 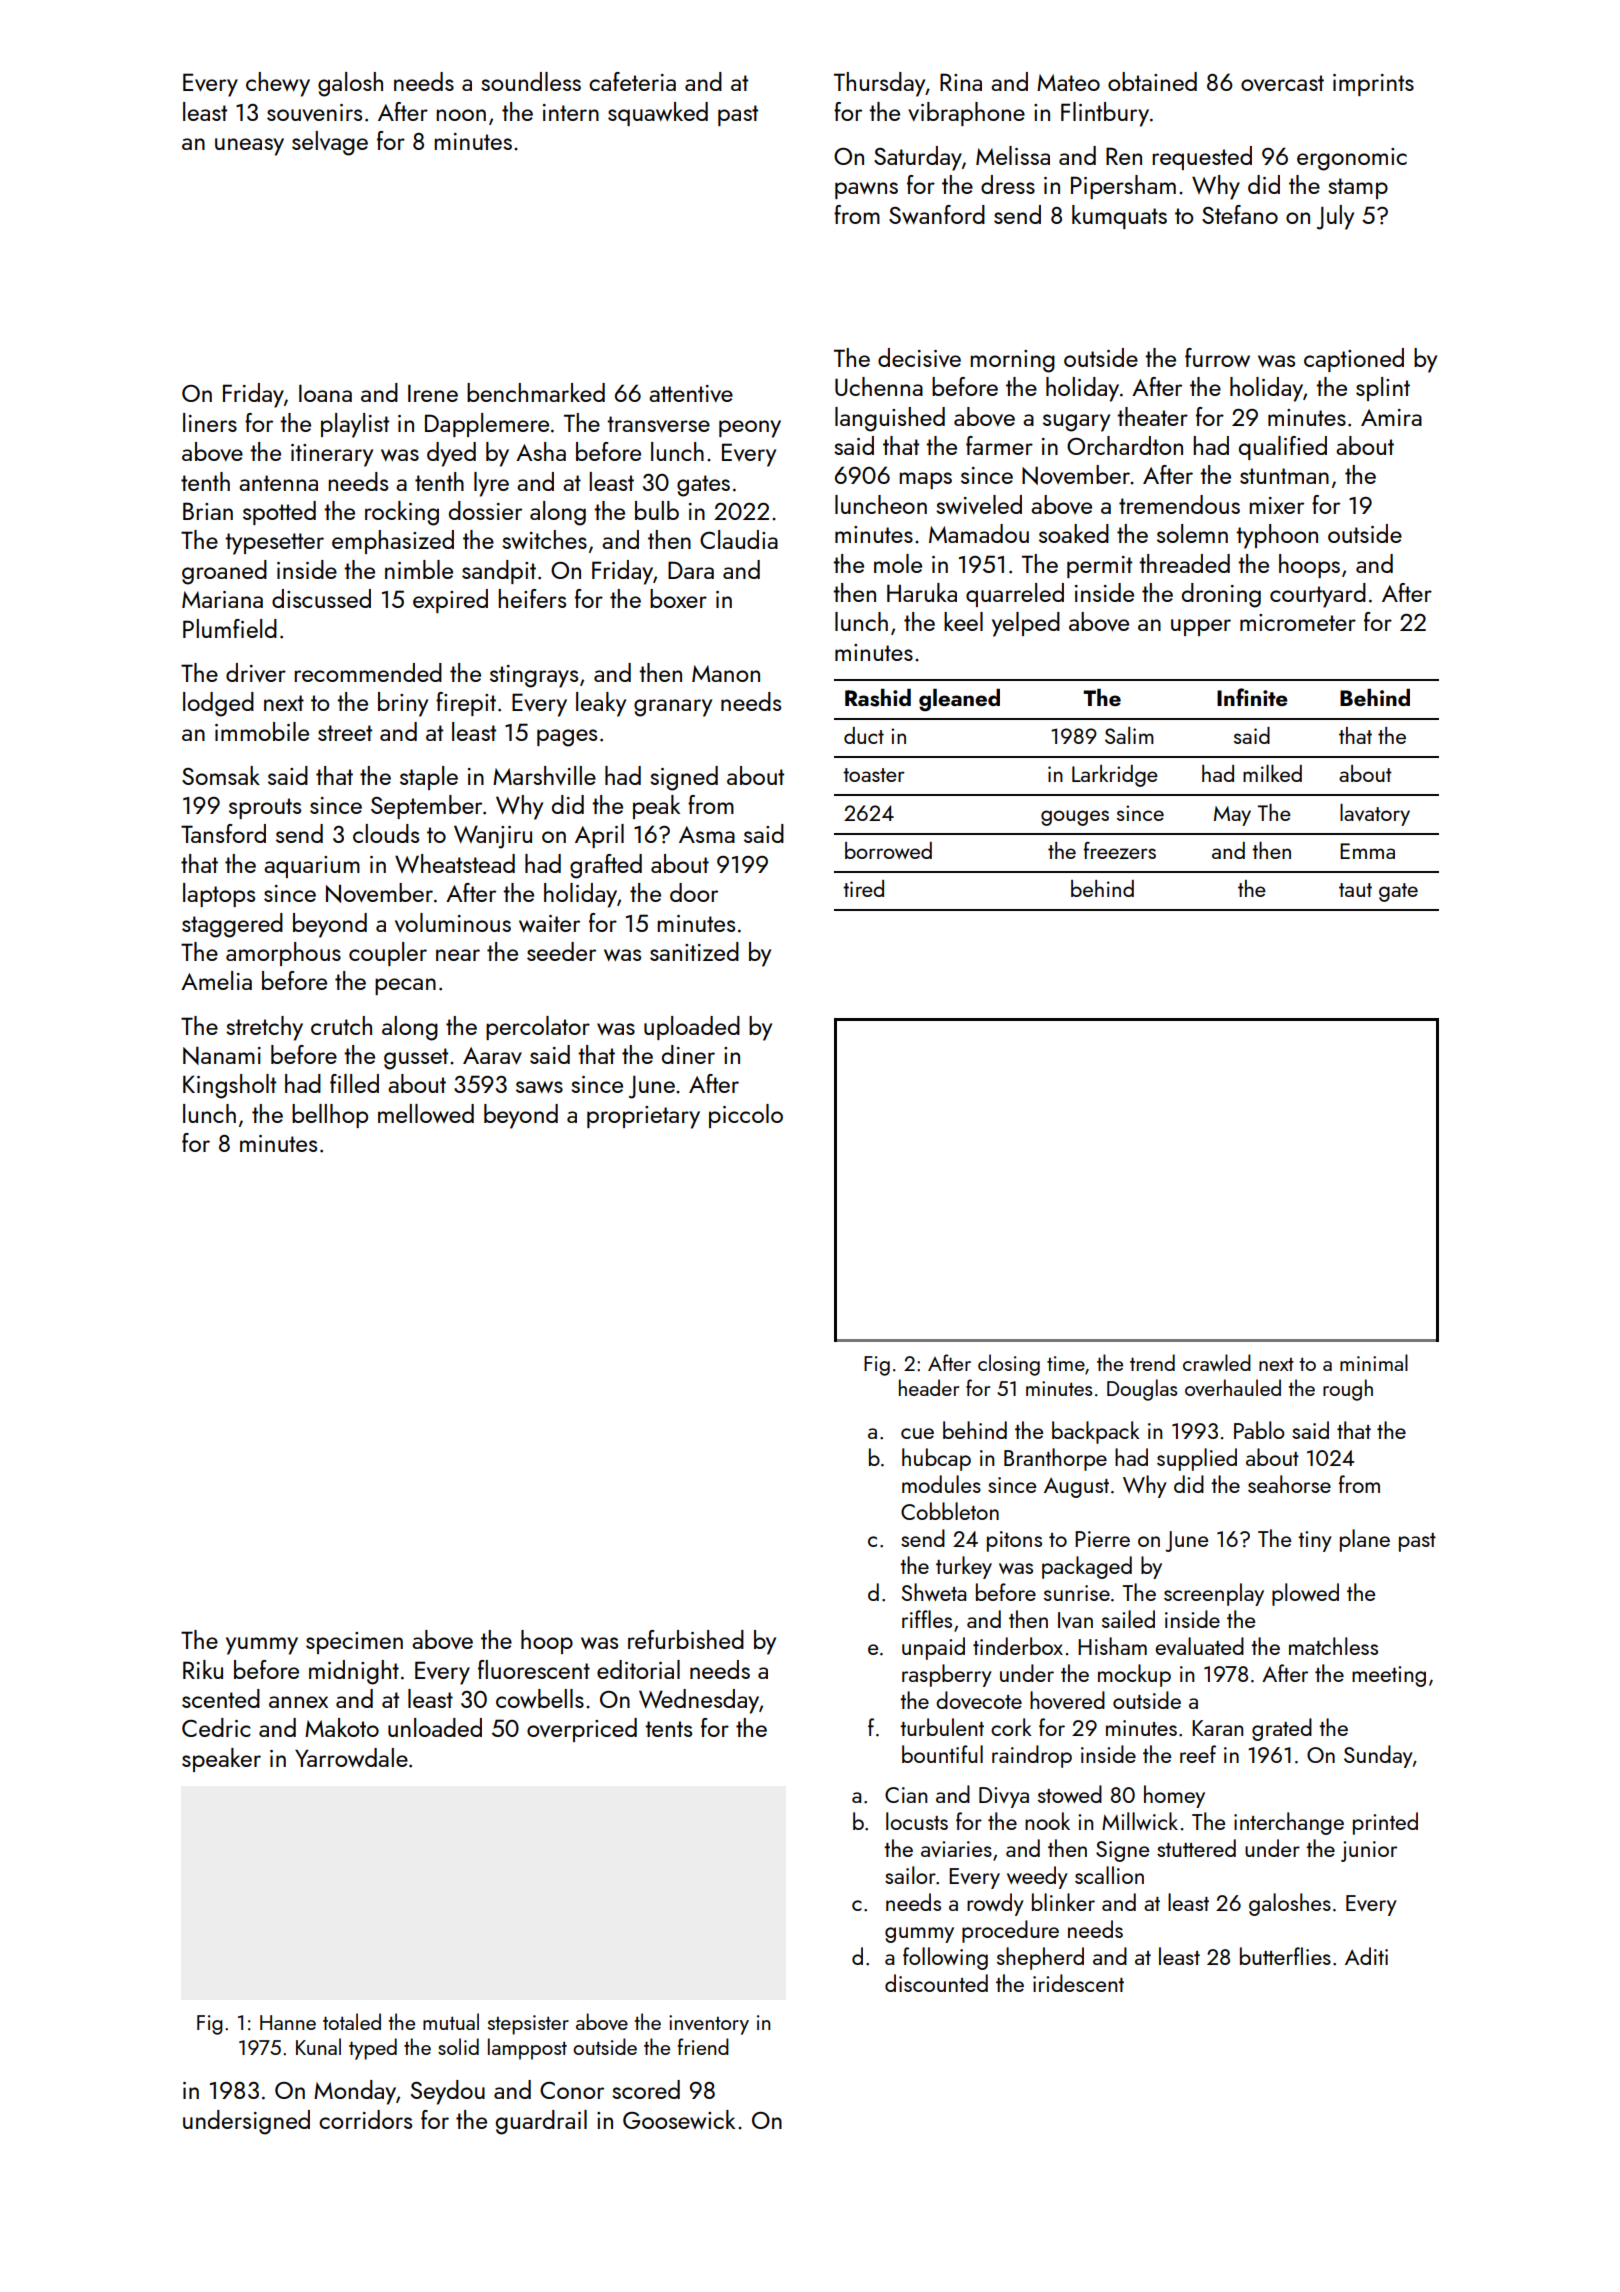 What do you see at coordinates (402, 513) in the image?
I see `rocking` at bounding box center [402, 513].
